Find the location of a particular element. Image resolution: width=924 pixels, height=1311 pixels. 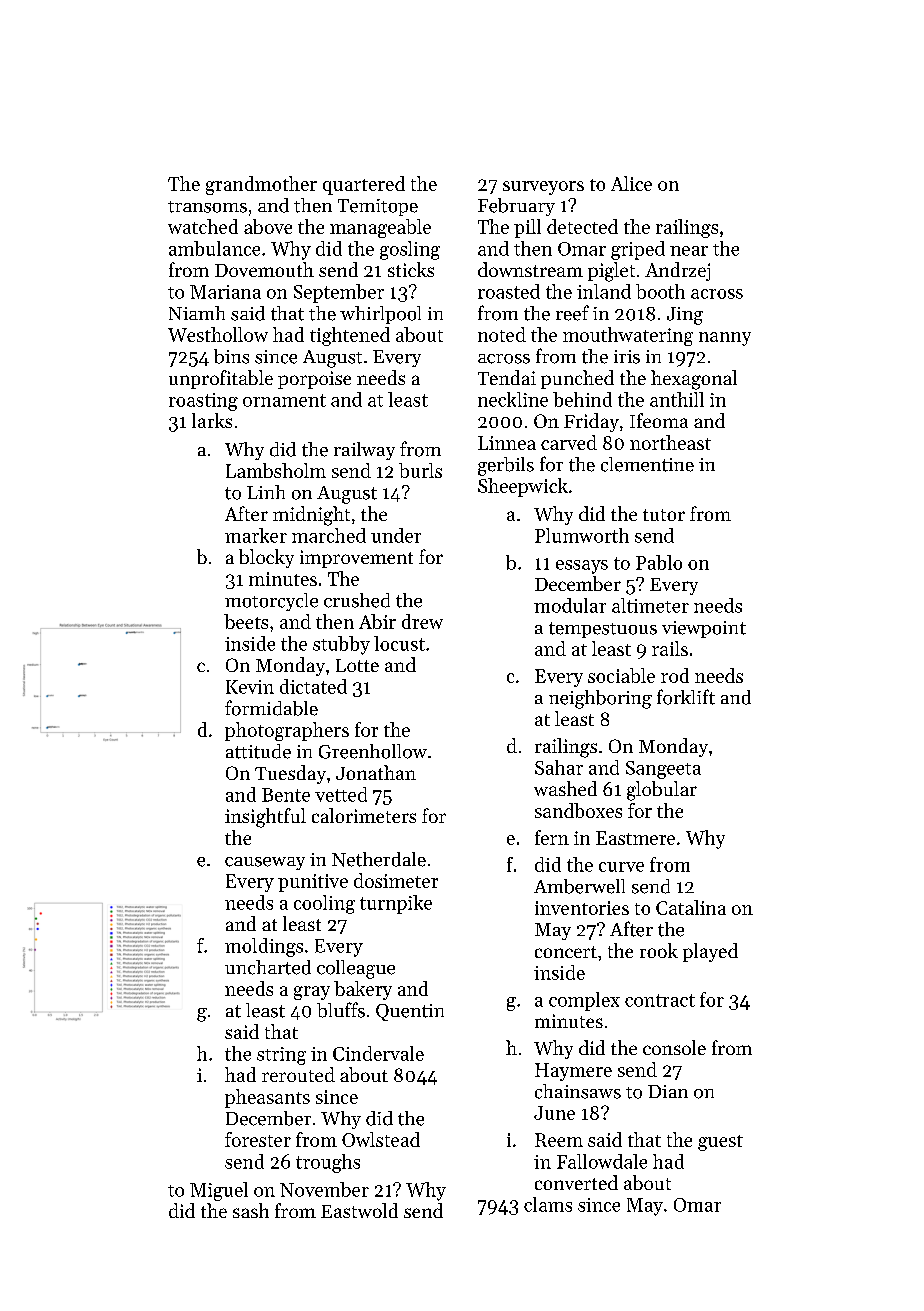

Sahar is located at coordinates (559, 767).
